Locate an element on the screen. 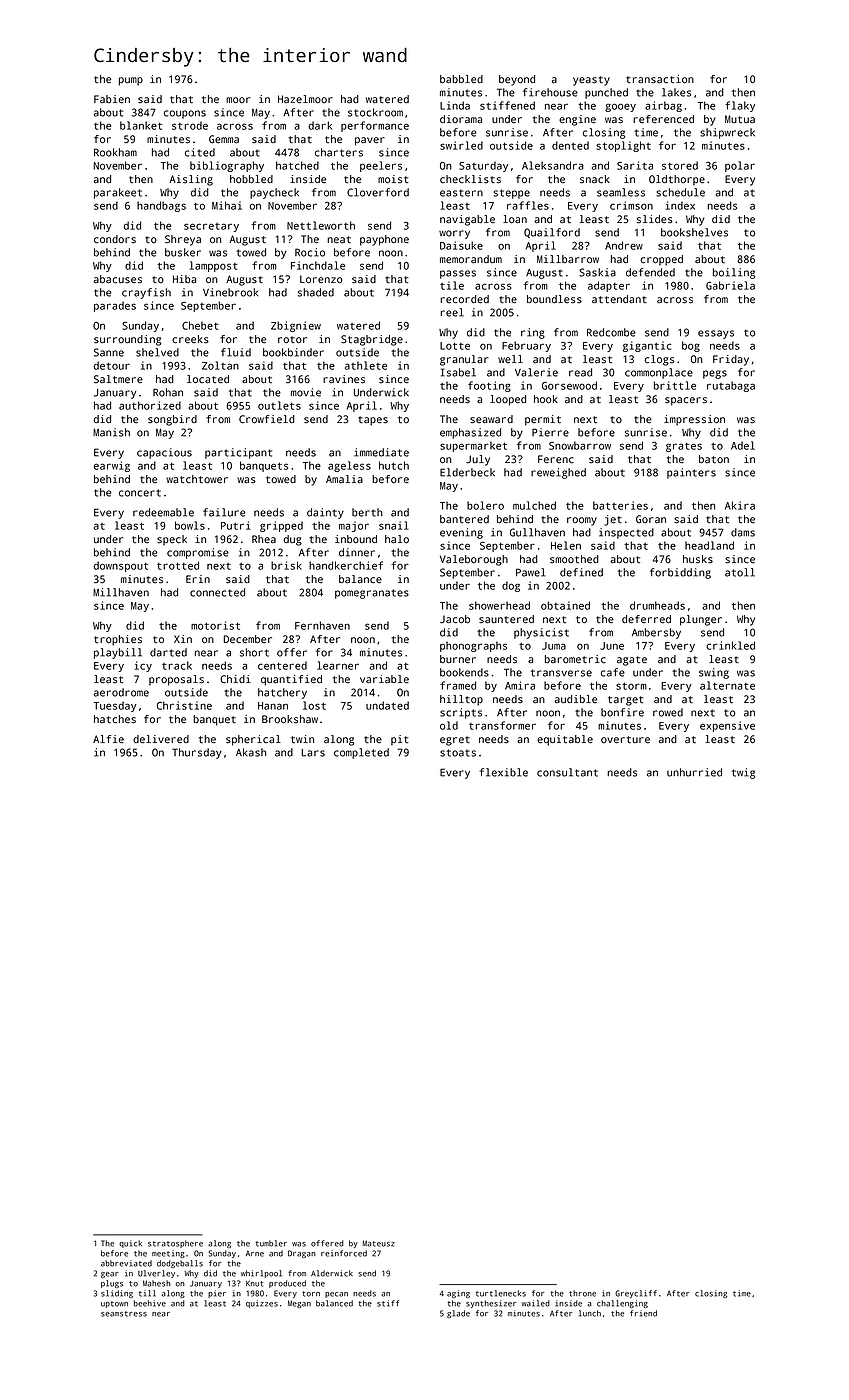 Image resolution: width=849 pixels, height=1400 pixels. yeasty is located at coordinates (591, 81).
